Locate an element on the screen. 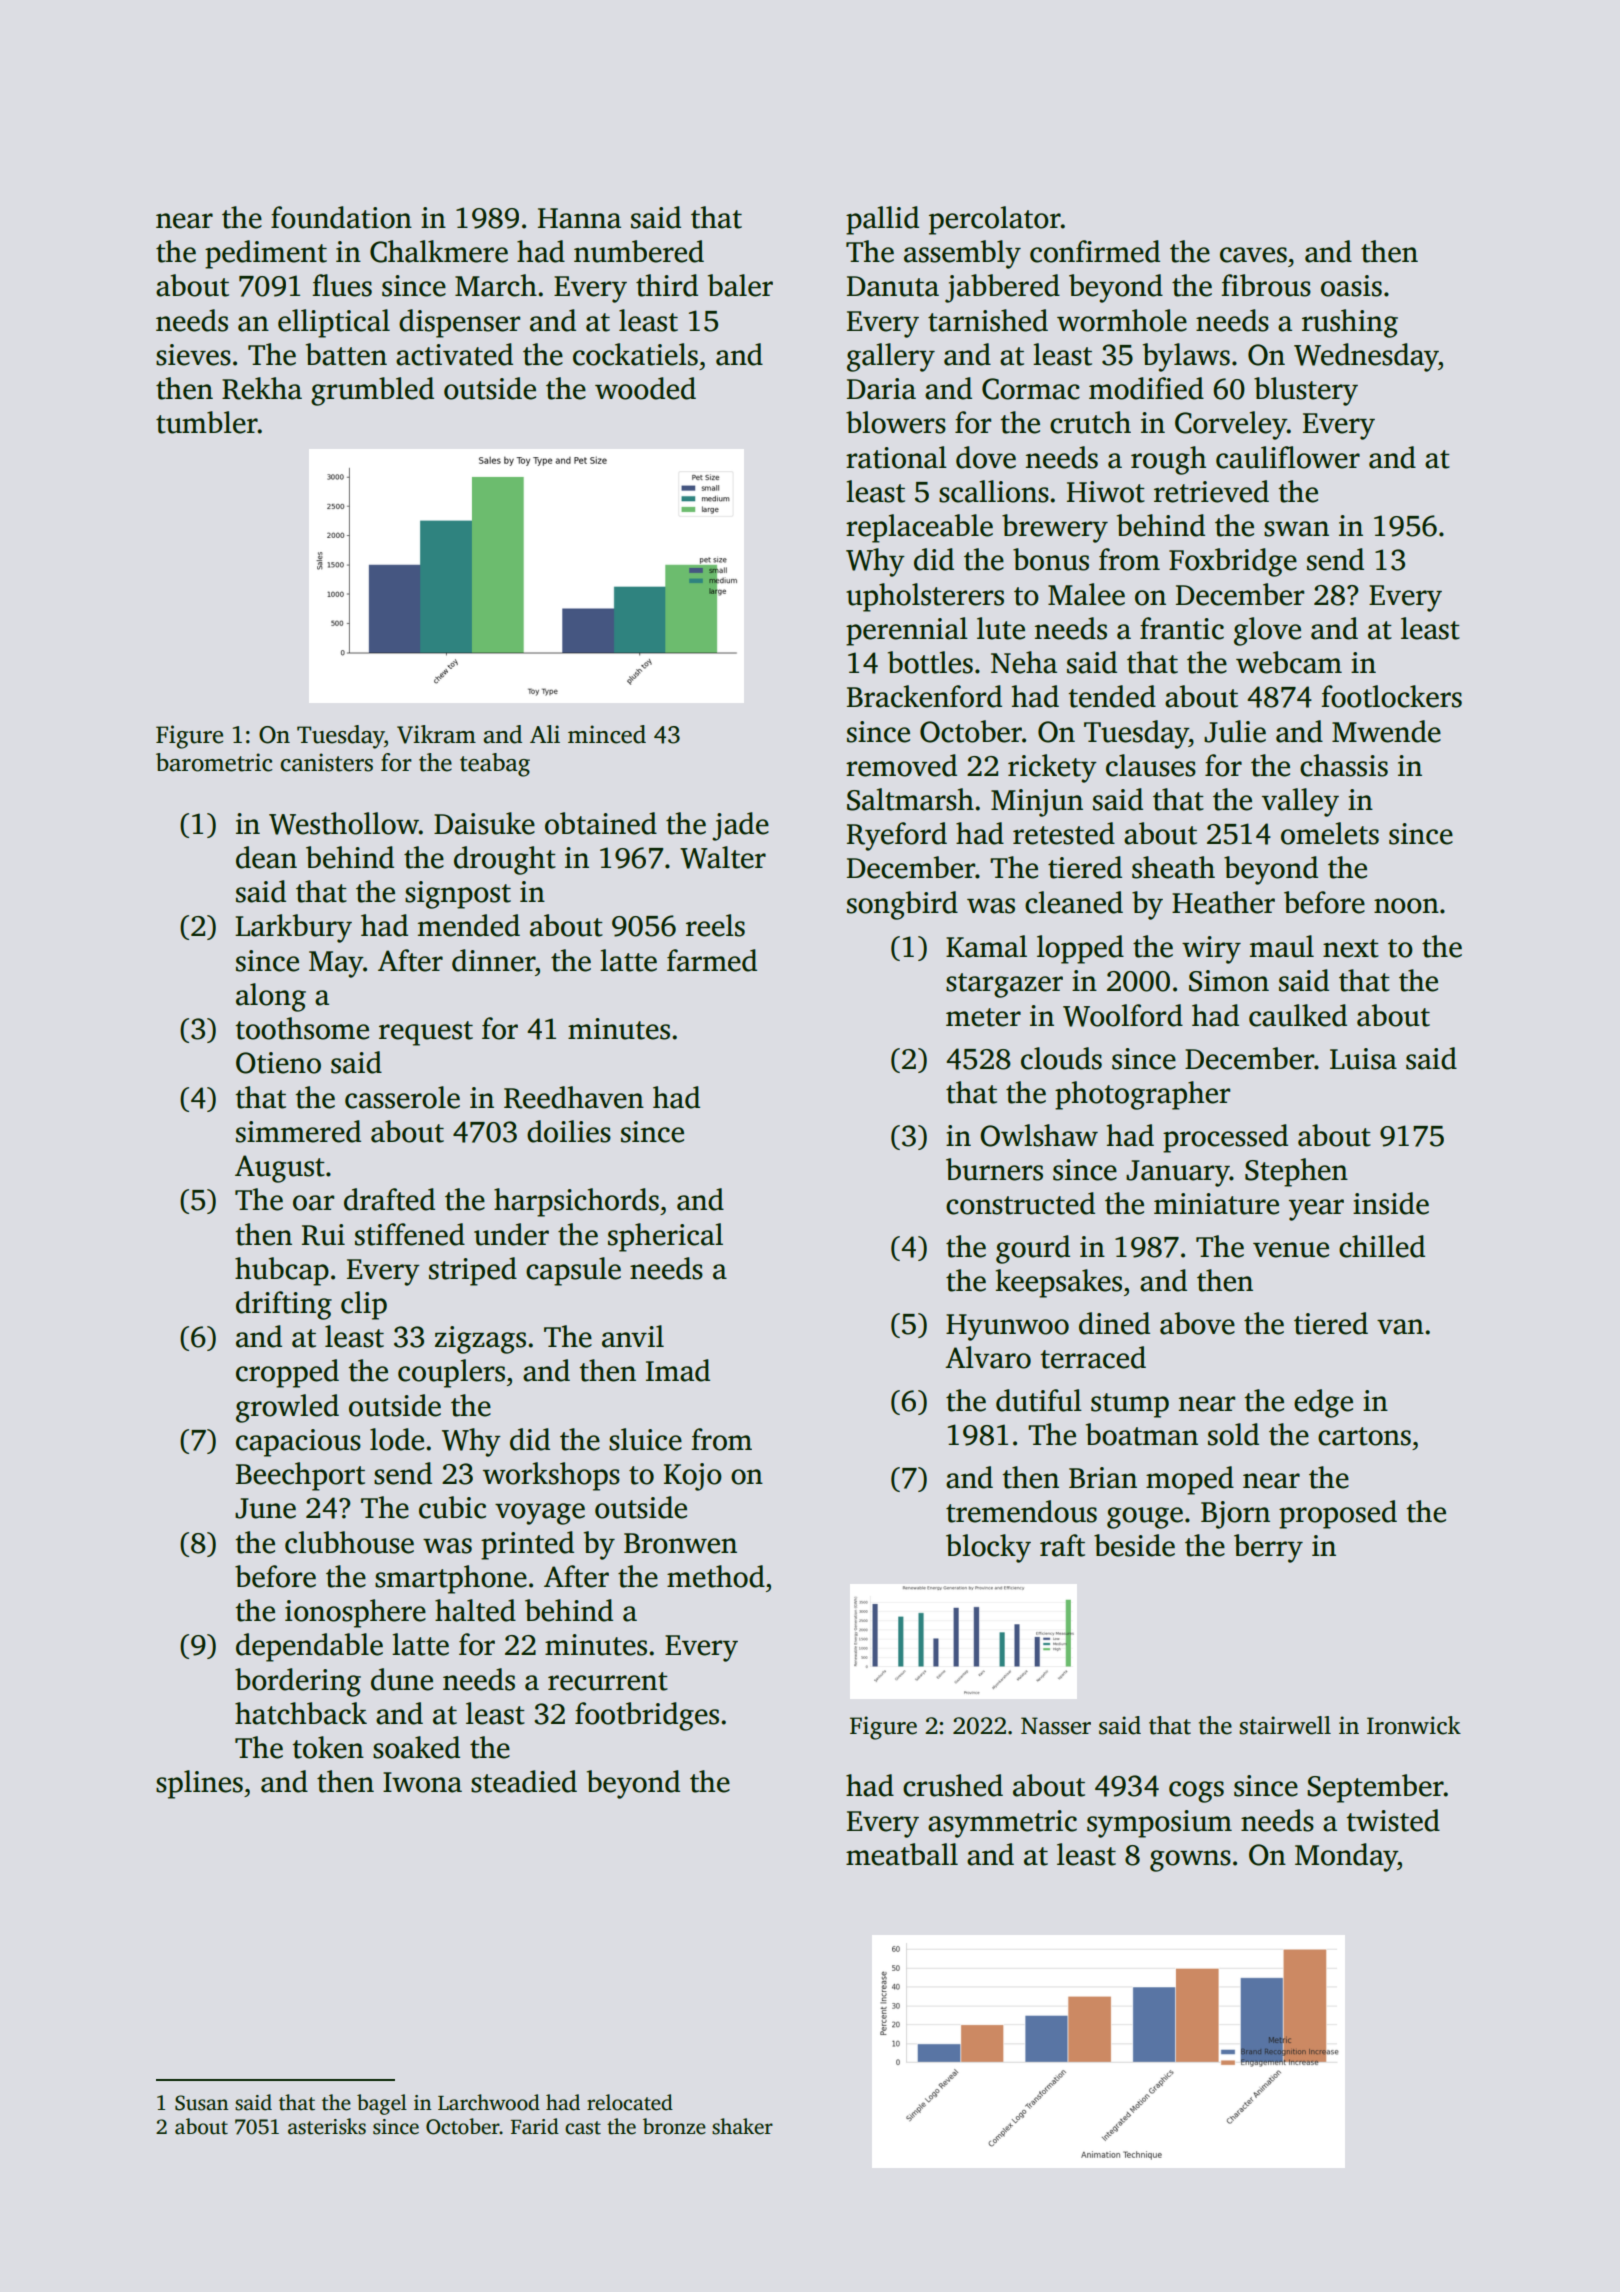 The width and height of the screenshot is (1620, 2292). Bjorn is located at coordinates (1235, 1515).
